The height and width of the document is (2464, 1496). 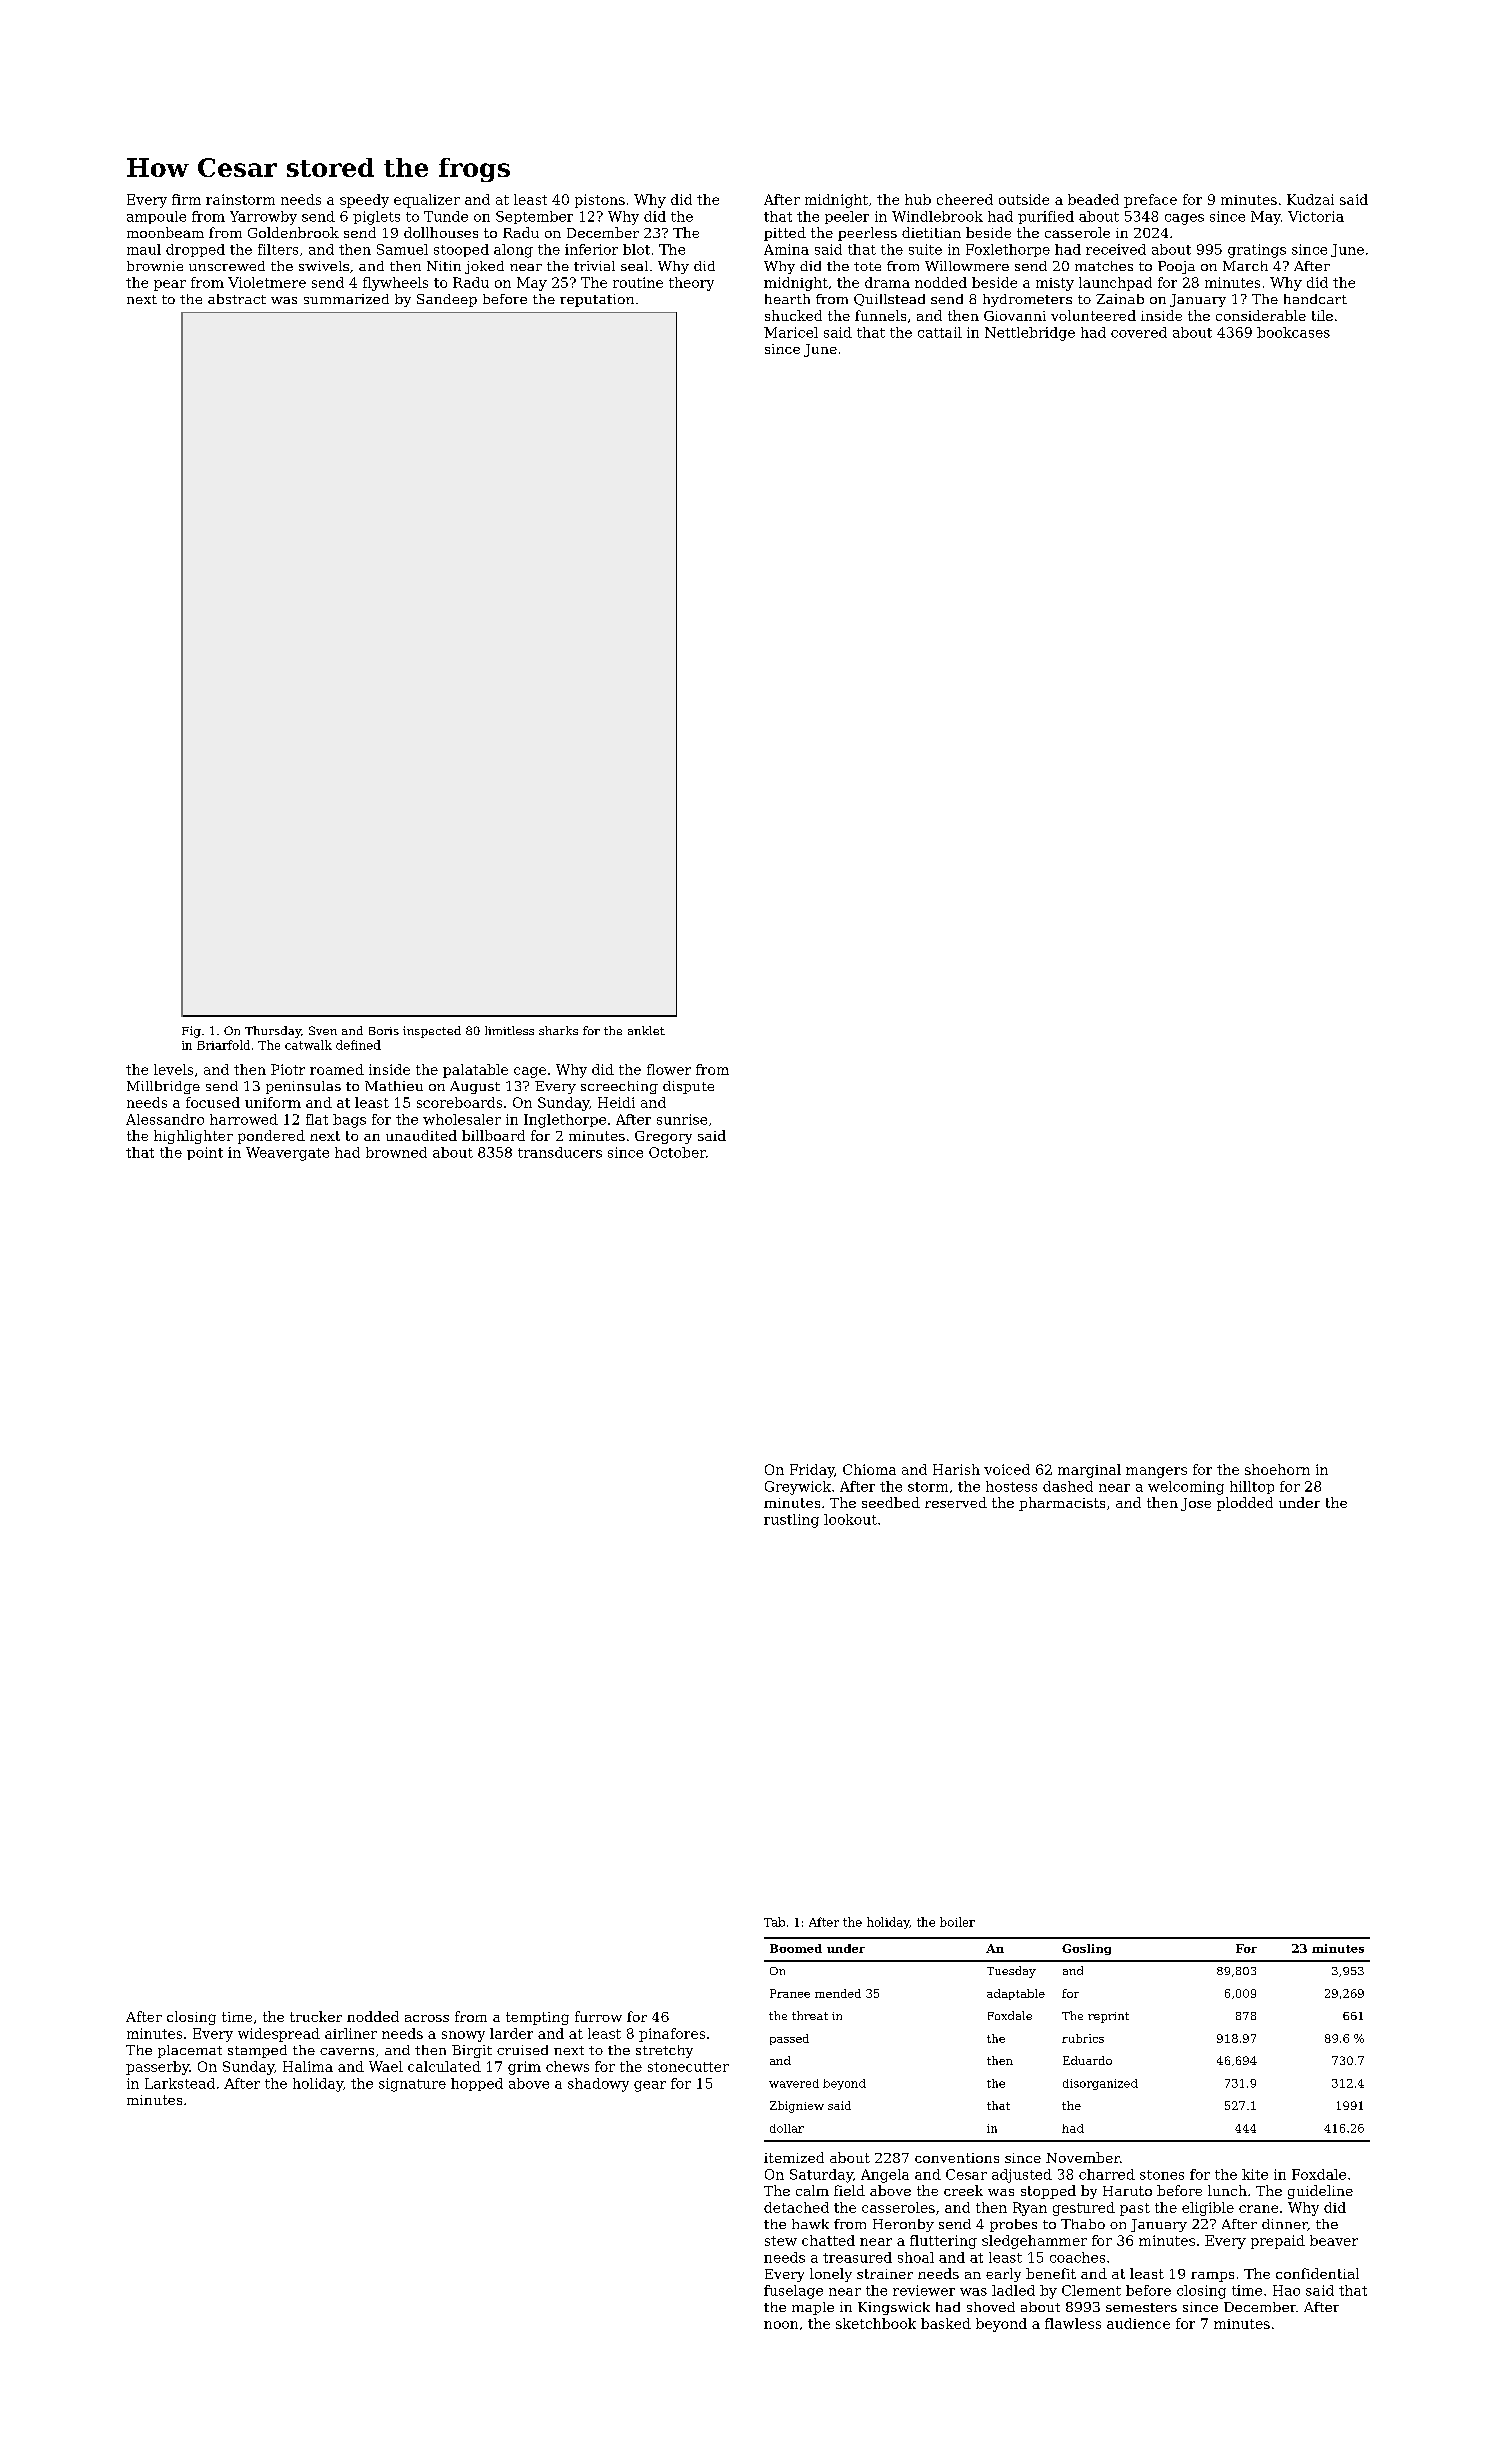 What do you see at coordinates (796, 1948) in the document?
I see `Boomed` at bounding box center [796, 1948].
